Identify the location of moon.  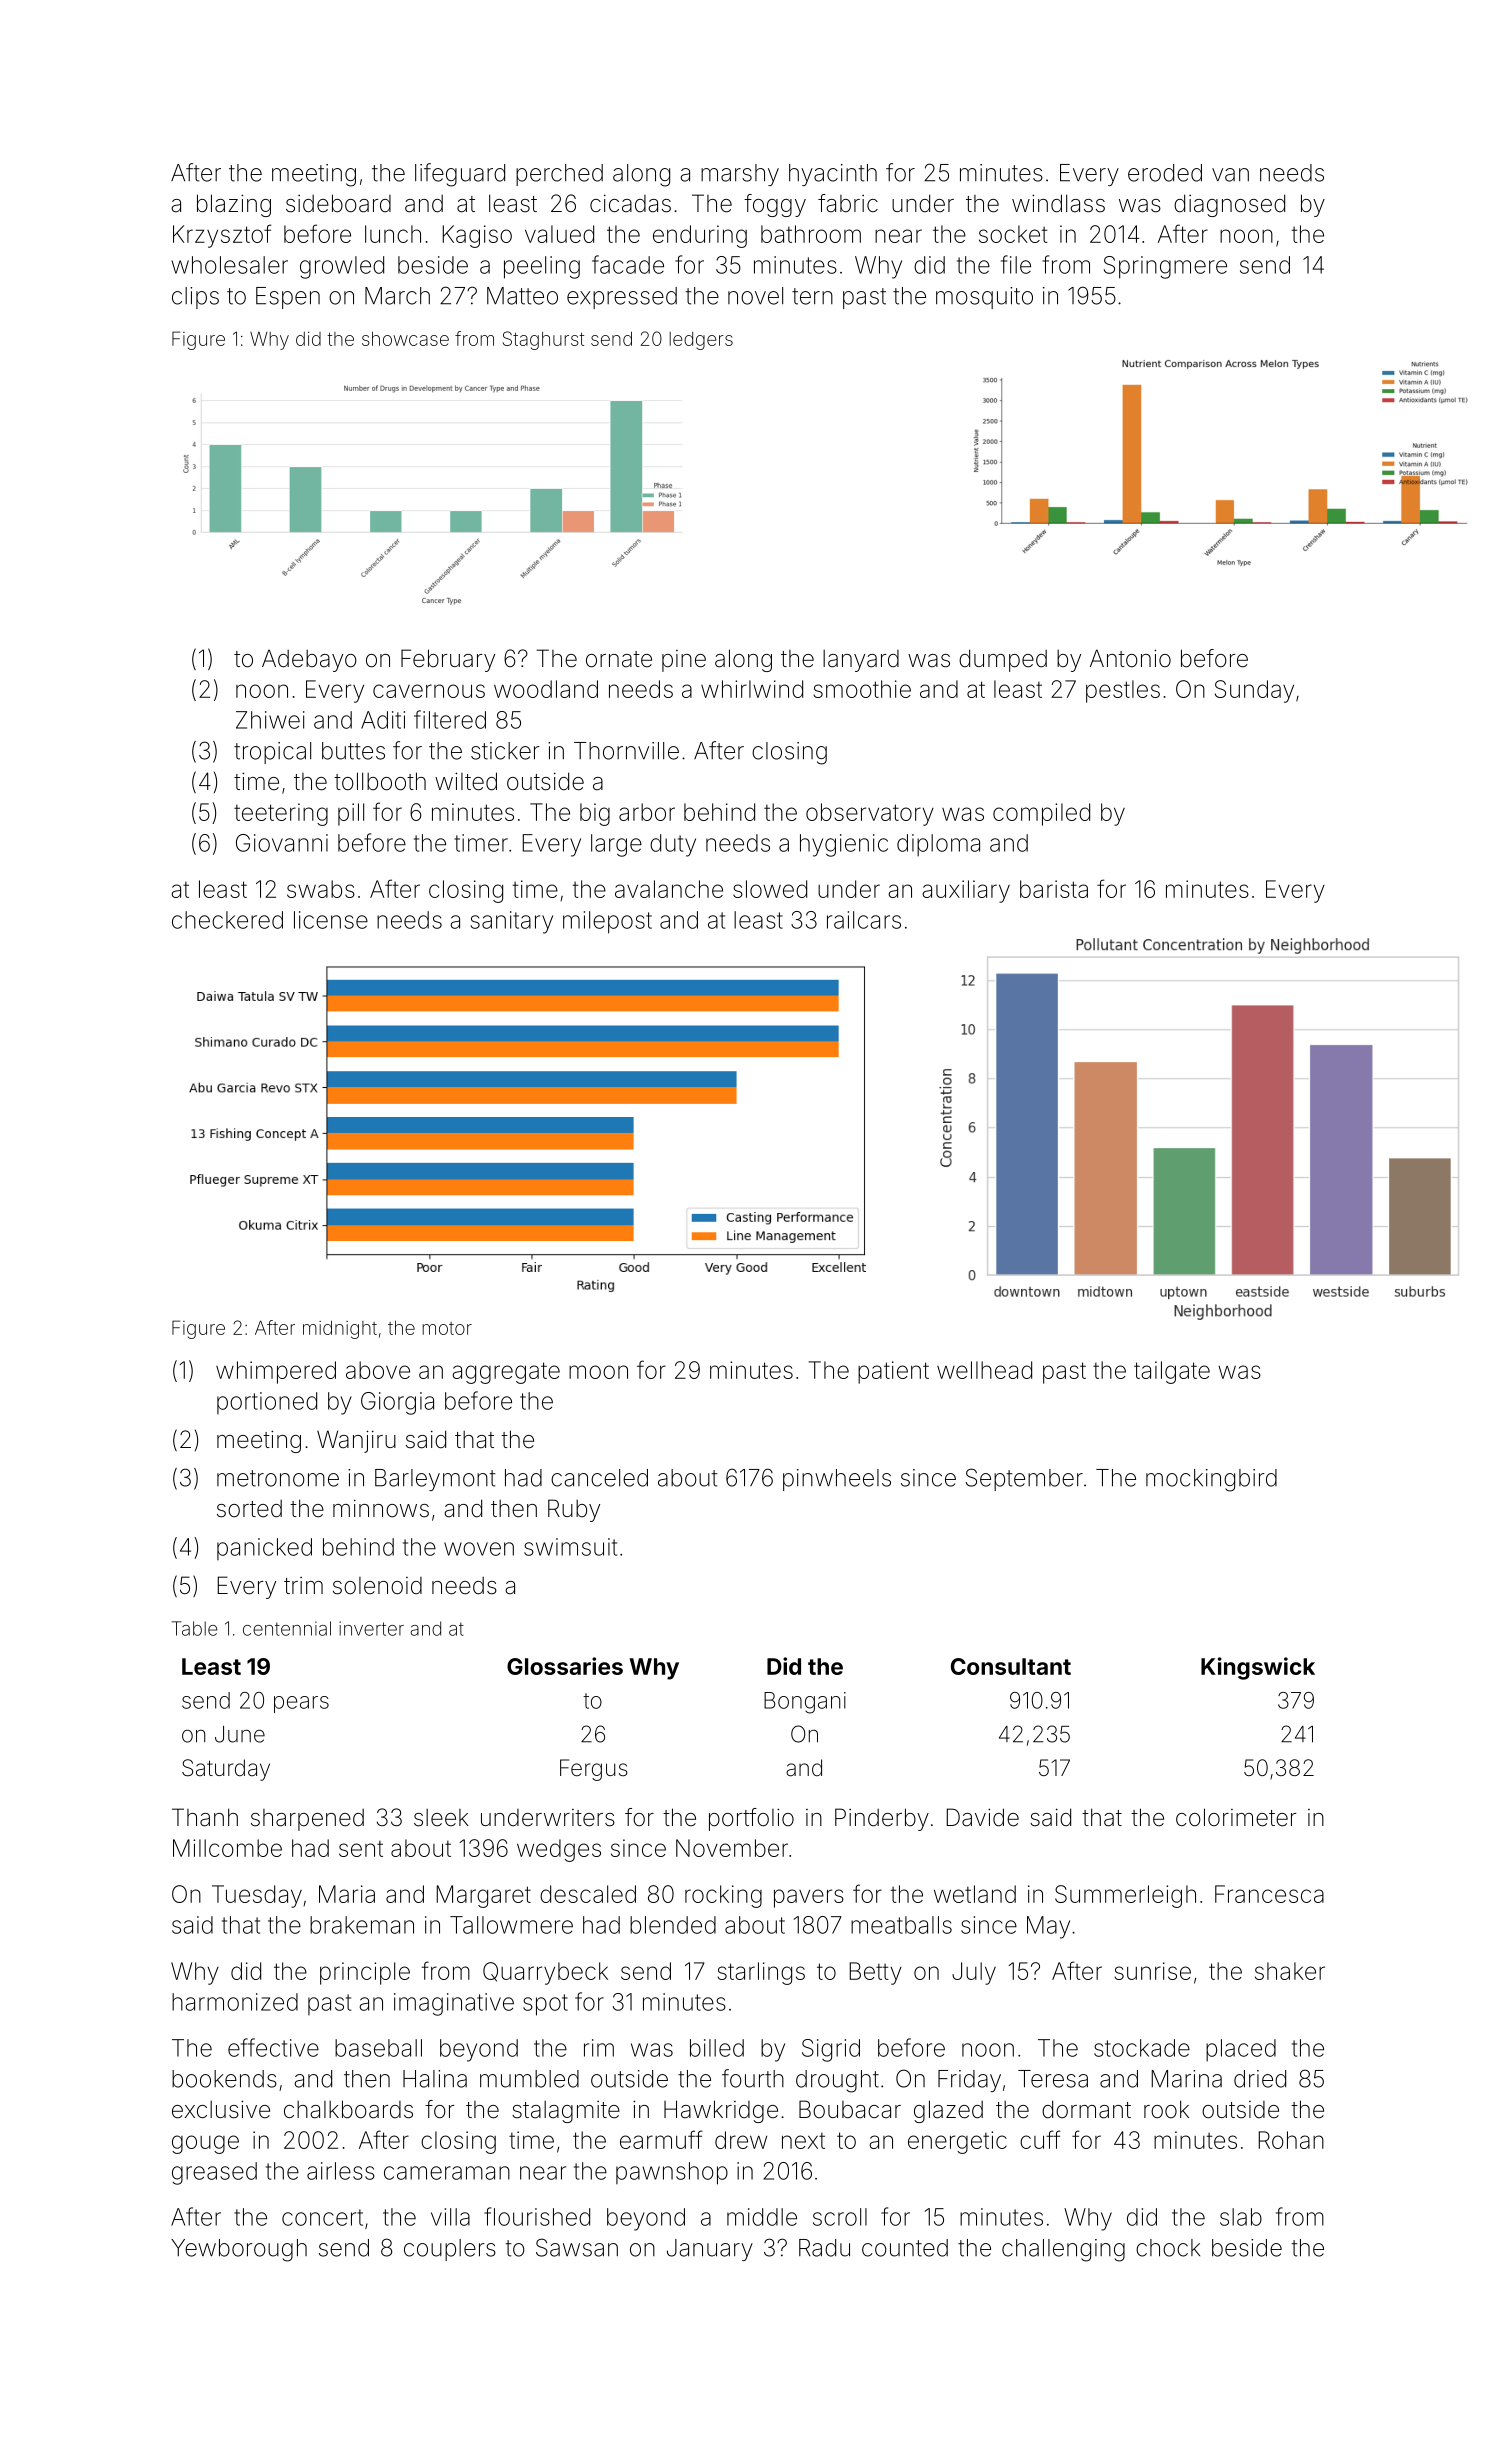
(598, 1372).
